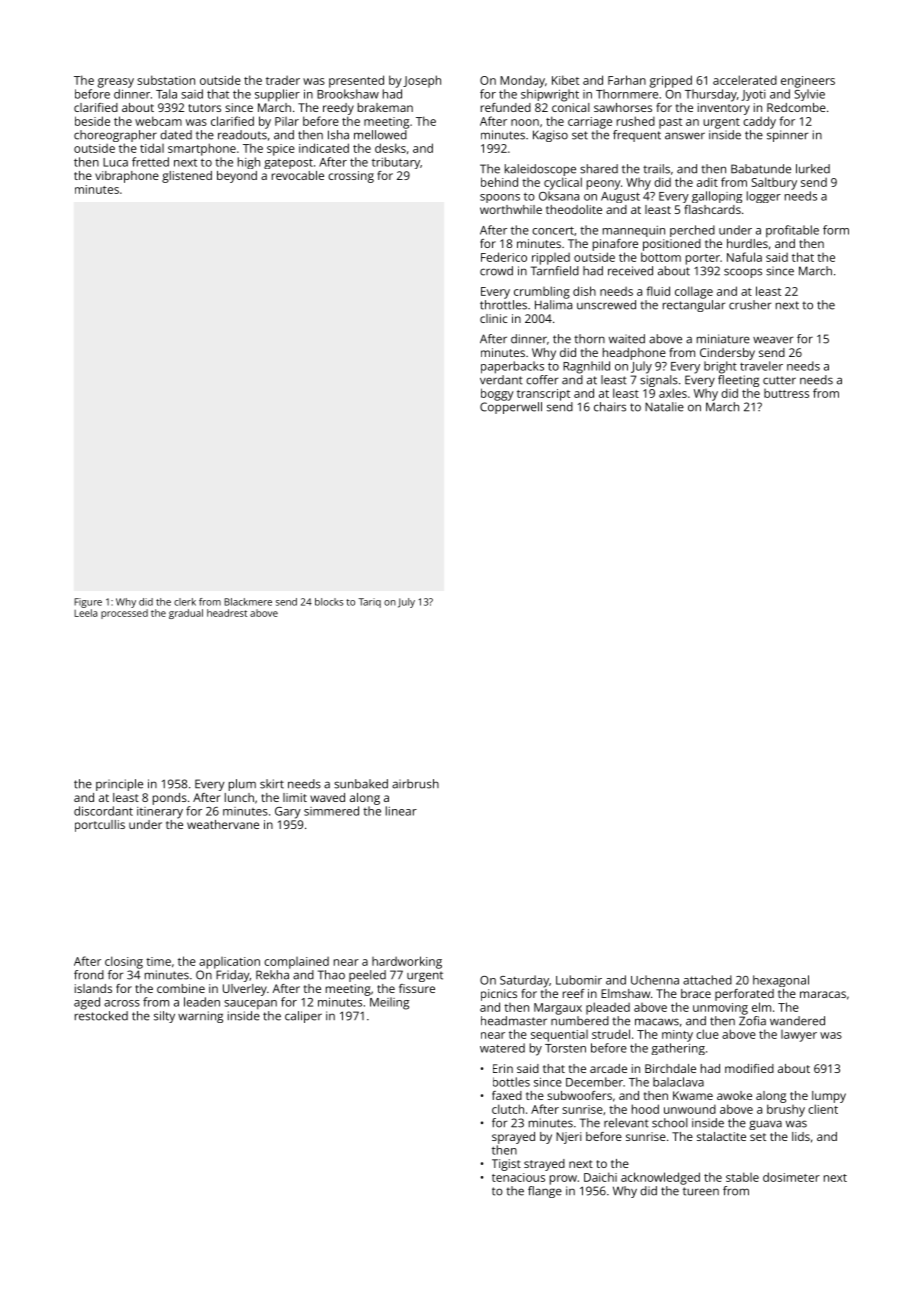  I want to click on chairs, so click(610, 407).
